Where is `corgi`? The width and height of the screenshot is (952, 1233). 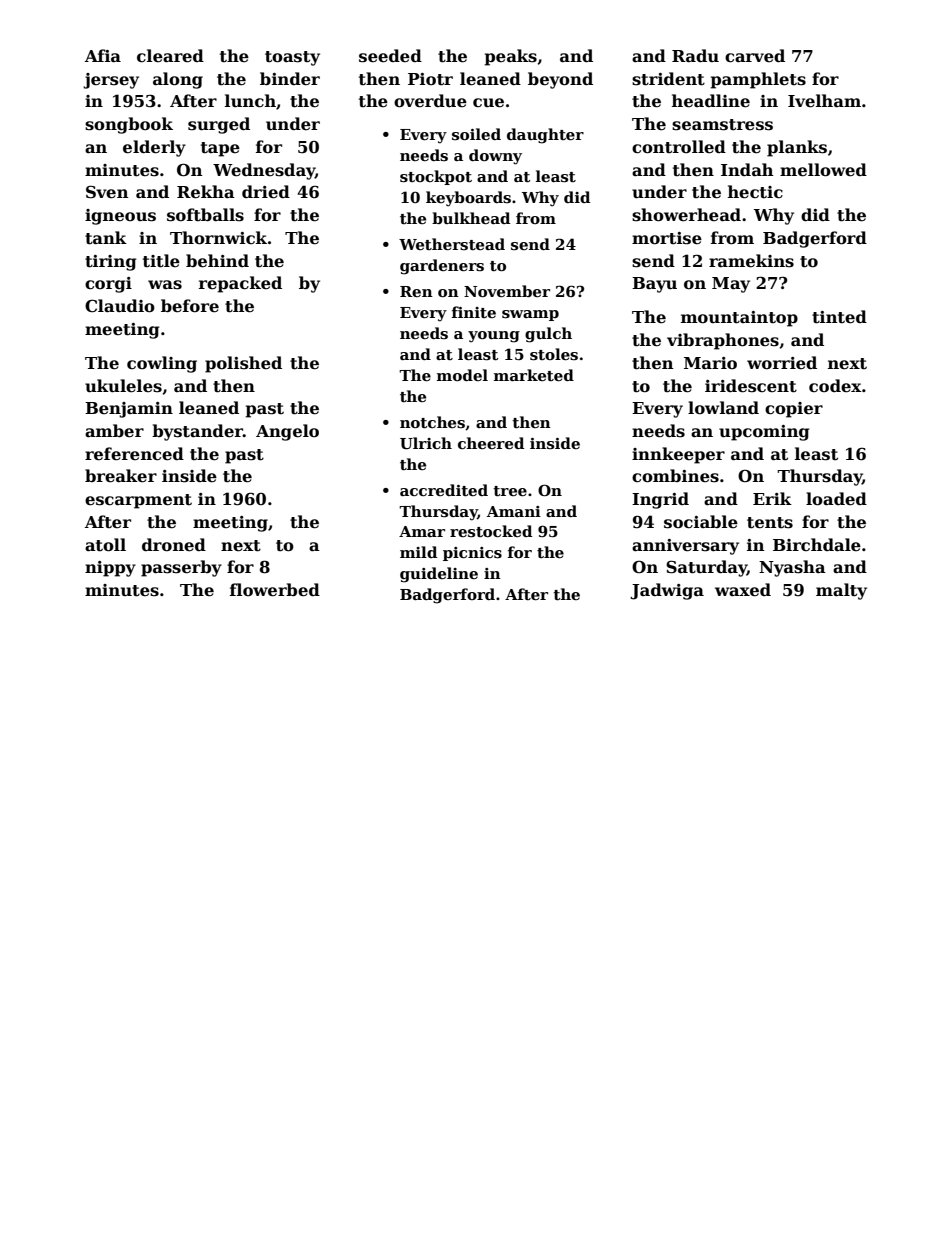
corgi is located at coordinates (108, 285).
